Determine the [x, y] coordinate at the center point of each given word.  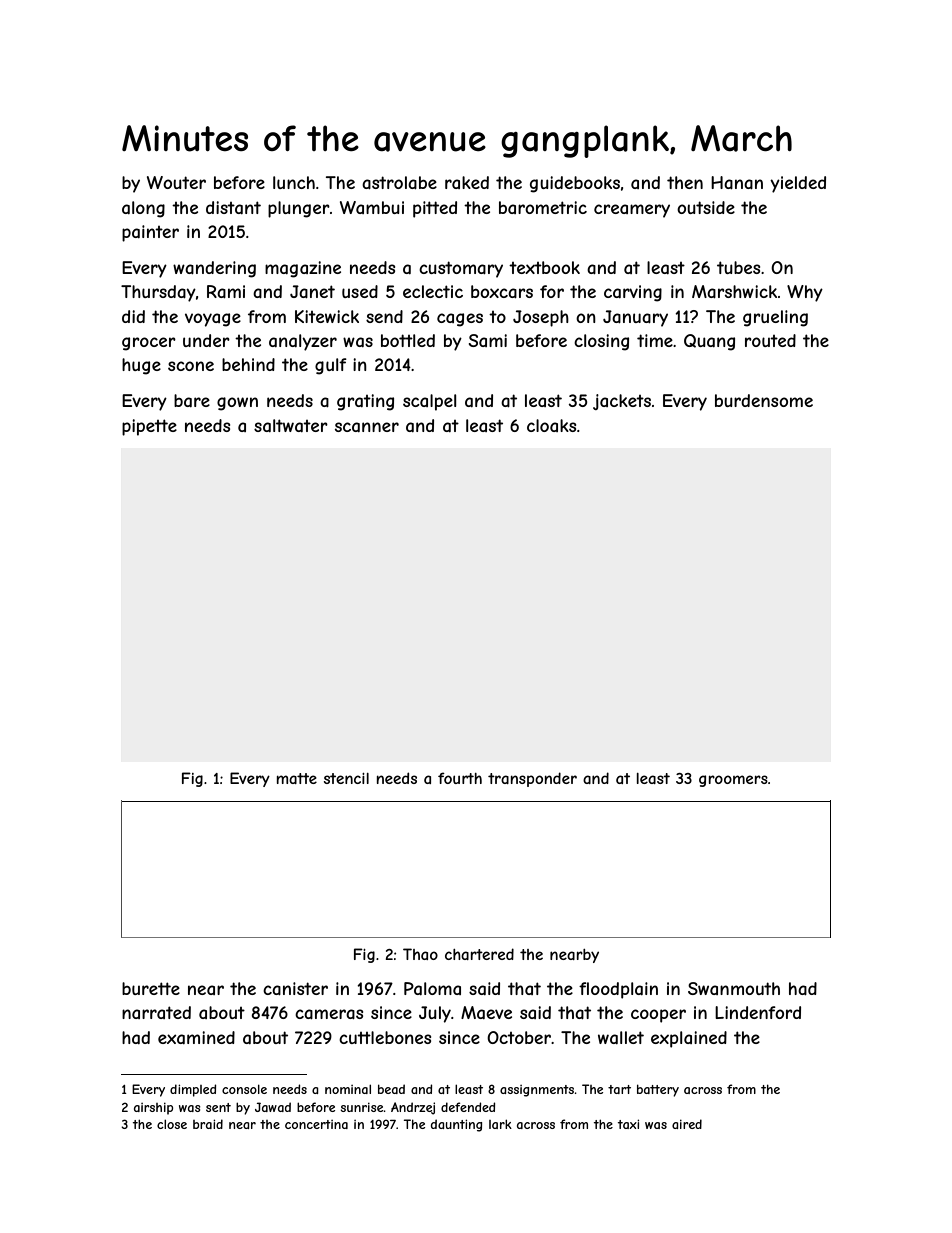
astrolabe [399, 182]
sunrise [362, 1107]
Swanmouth [734, 988]
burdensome [764, 400]
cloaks [551, 425]
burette [151, 988]
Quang [709, 342]
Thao [420, 954]
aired [687, 1124]
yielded [798, 184]
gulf [331, 366]
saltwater [291, 425]
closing [601, 342]
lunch [294, 182]
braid [208, 1124]
